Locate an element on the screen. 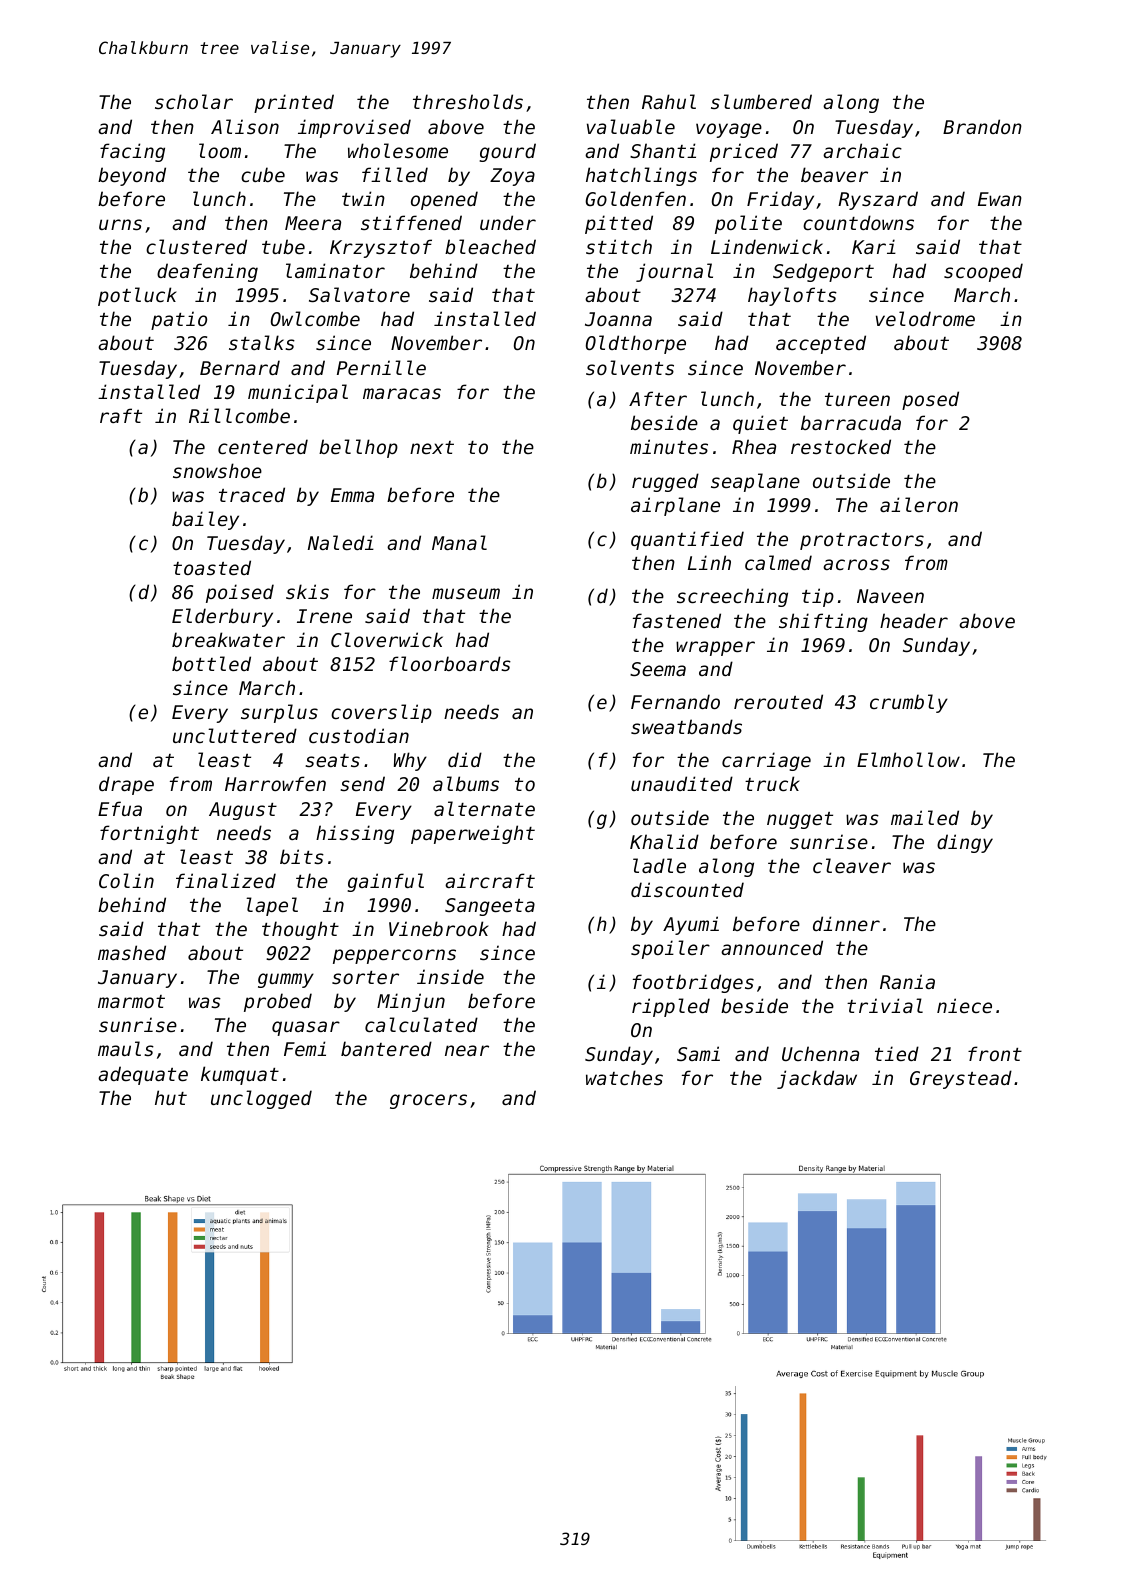 This screenshot has width=1121, height=1585. scholar is located at coordinates (194, 101).
